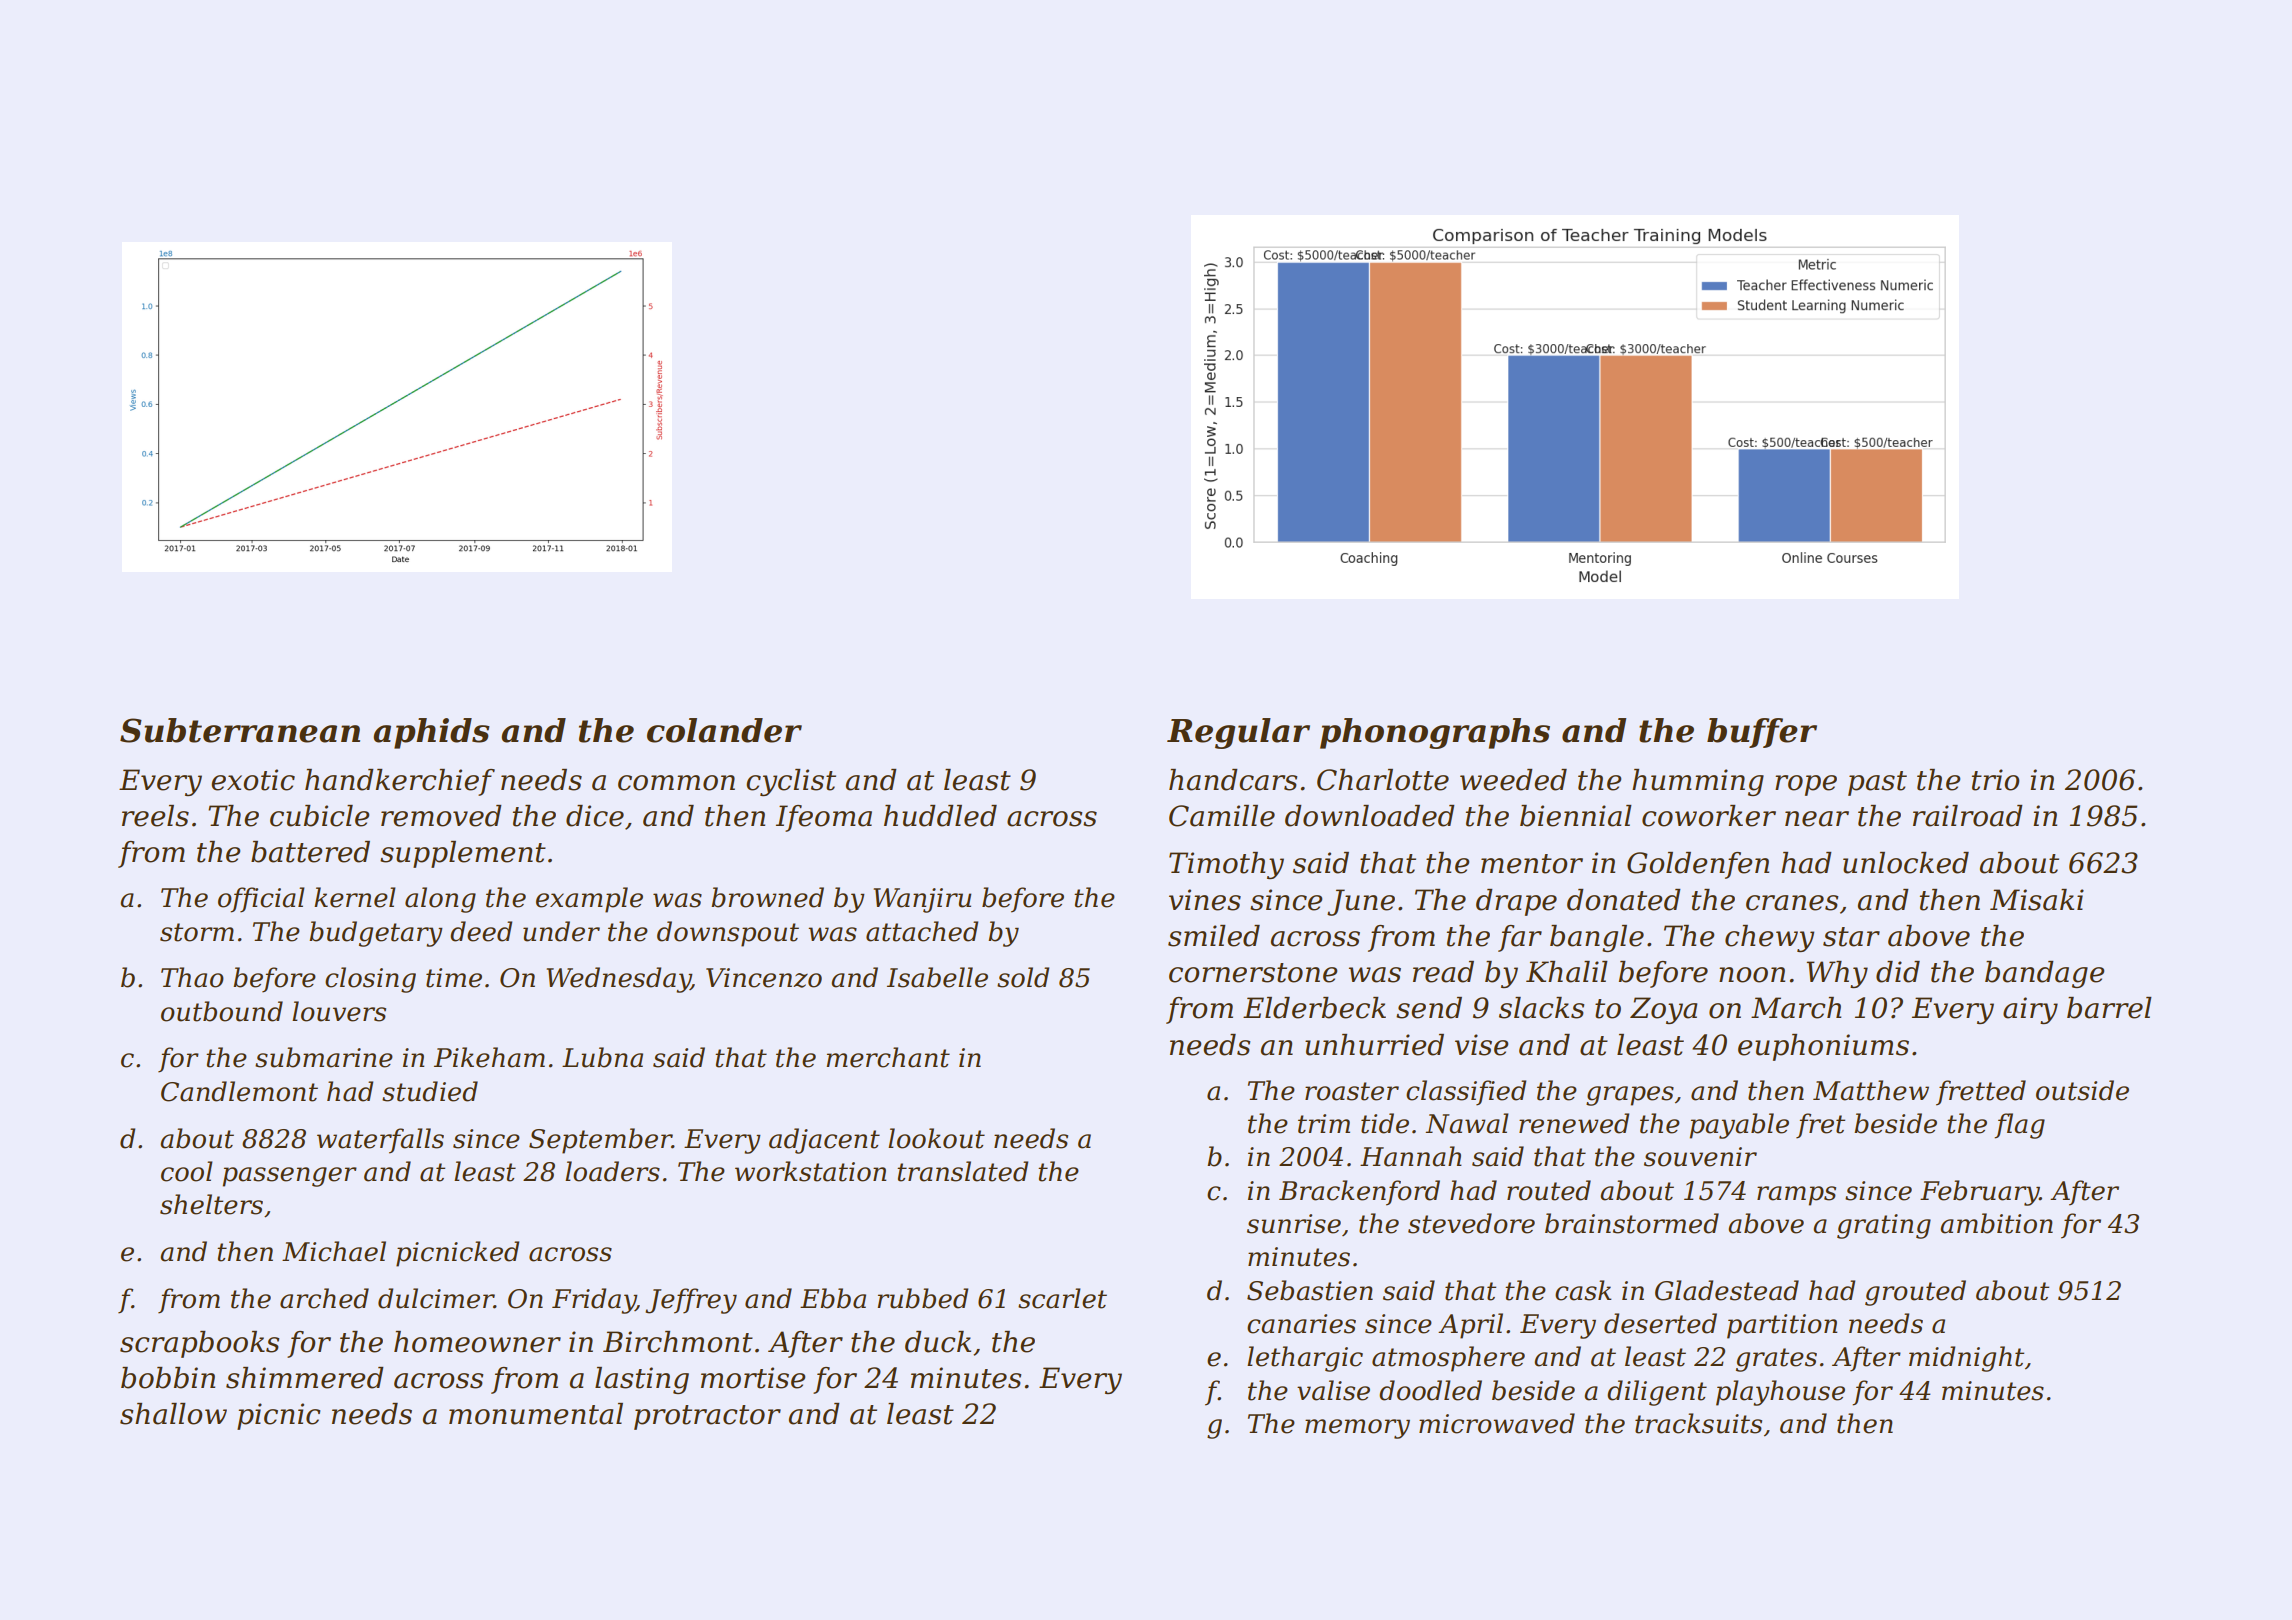  Describe the element at coordinates (192, 977) in the image. I see `Thao` at that location.
